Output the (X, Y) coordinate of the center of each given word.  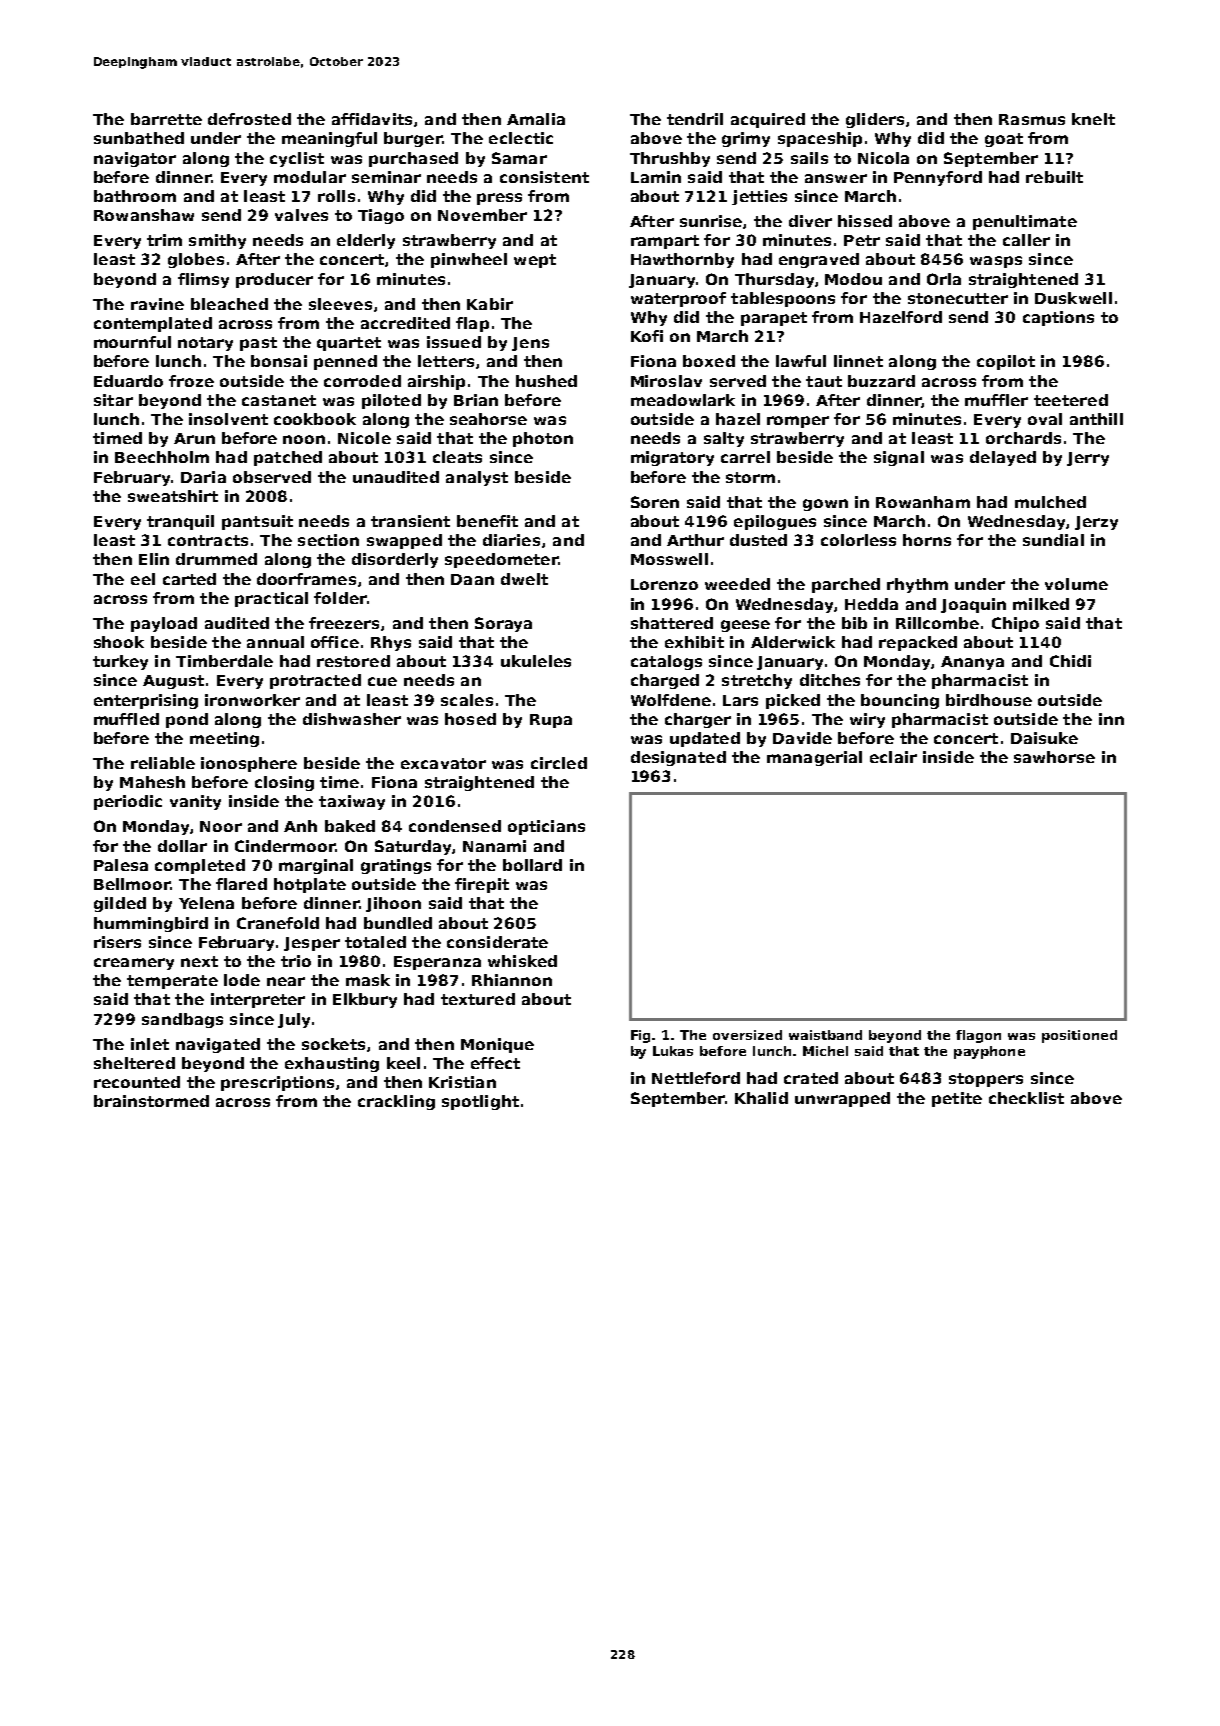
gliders (875, 120)
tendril (695, 119)
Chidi (1070, 661)
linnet (858, 361)
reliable (163, 763)
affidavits (372, 119)
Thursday (774, 280)
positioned (1079, 1036)
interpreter (258, 1000)
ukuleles (536, 661)
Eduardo (128, 381)
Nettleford (696, 1078)
